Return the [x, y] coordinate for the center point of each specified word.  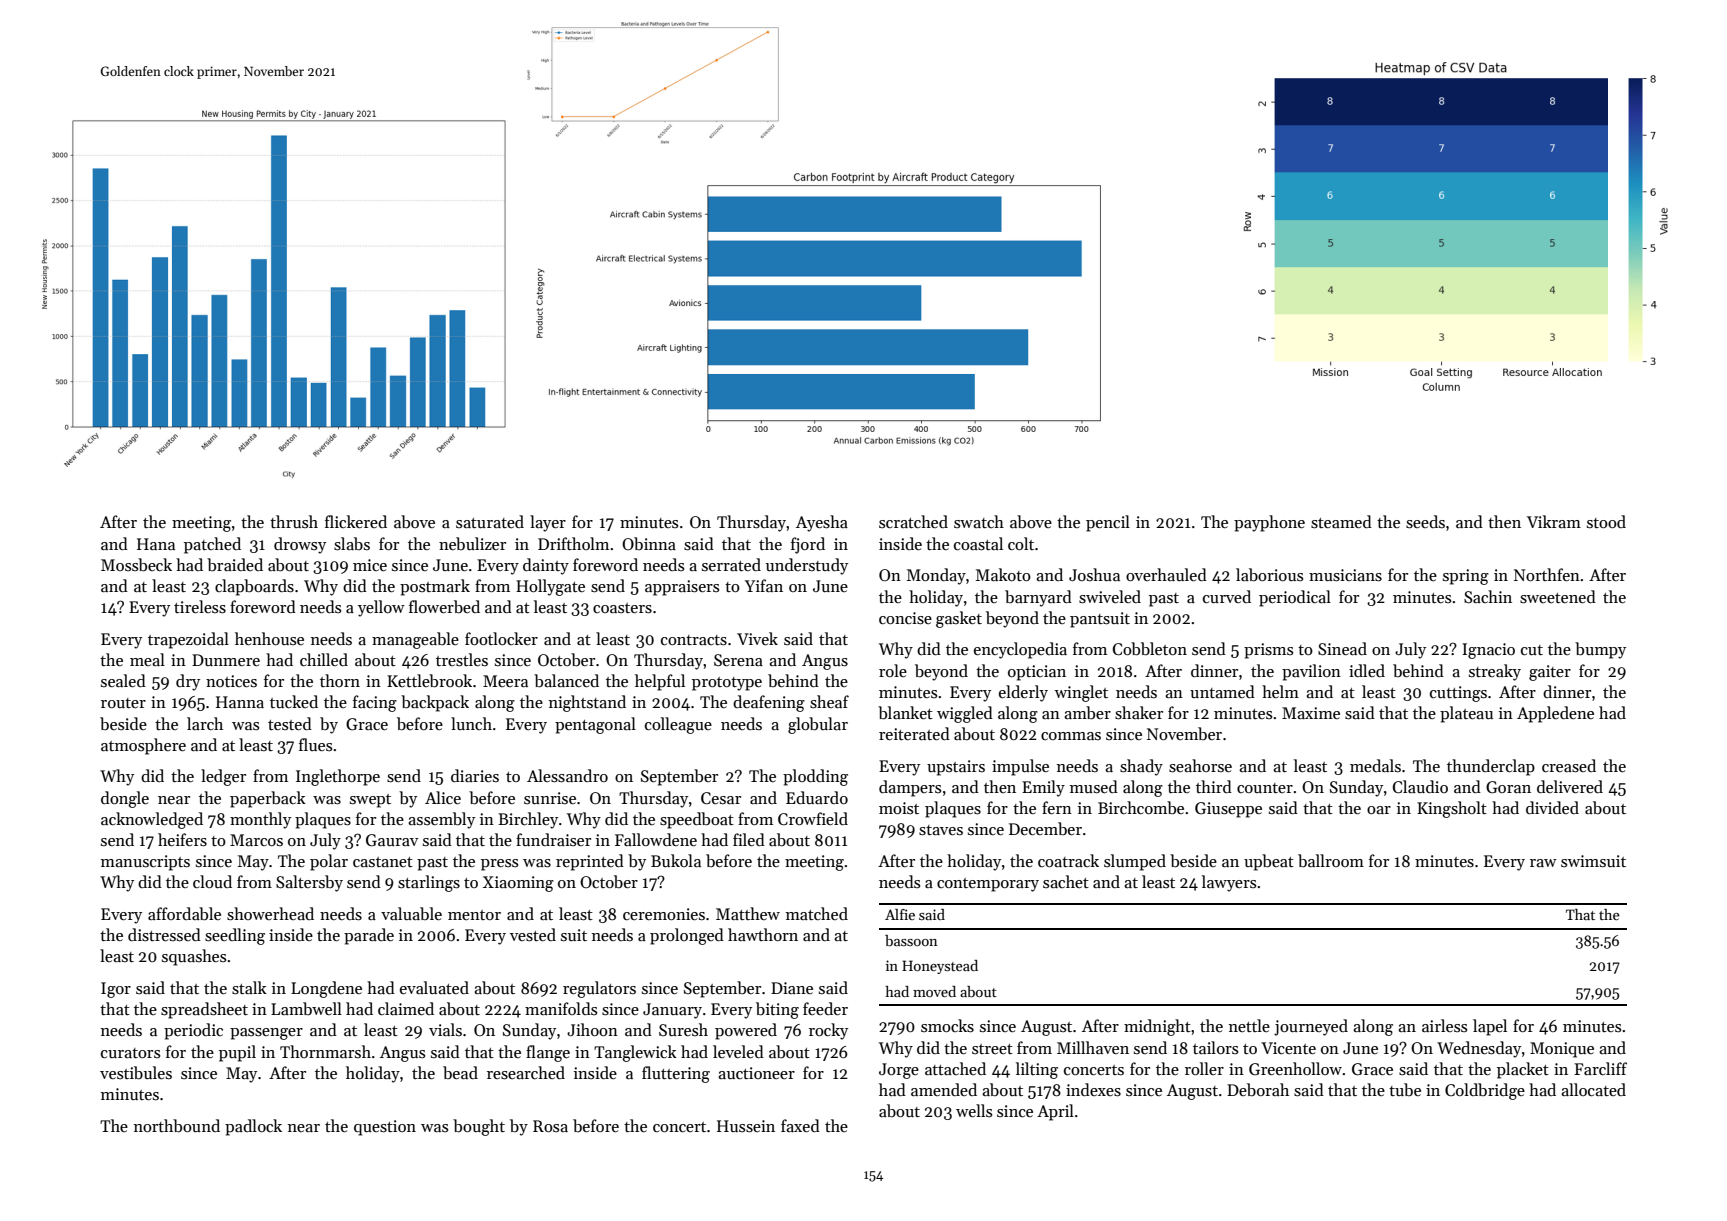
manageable [415, 640]
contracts [694, 640]
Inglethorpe [338, 777]
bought [479, 1127]
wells [974, 1110]
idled [1367, 670]
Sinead [1342, 649]
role [893, 670]
